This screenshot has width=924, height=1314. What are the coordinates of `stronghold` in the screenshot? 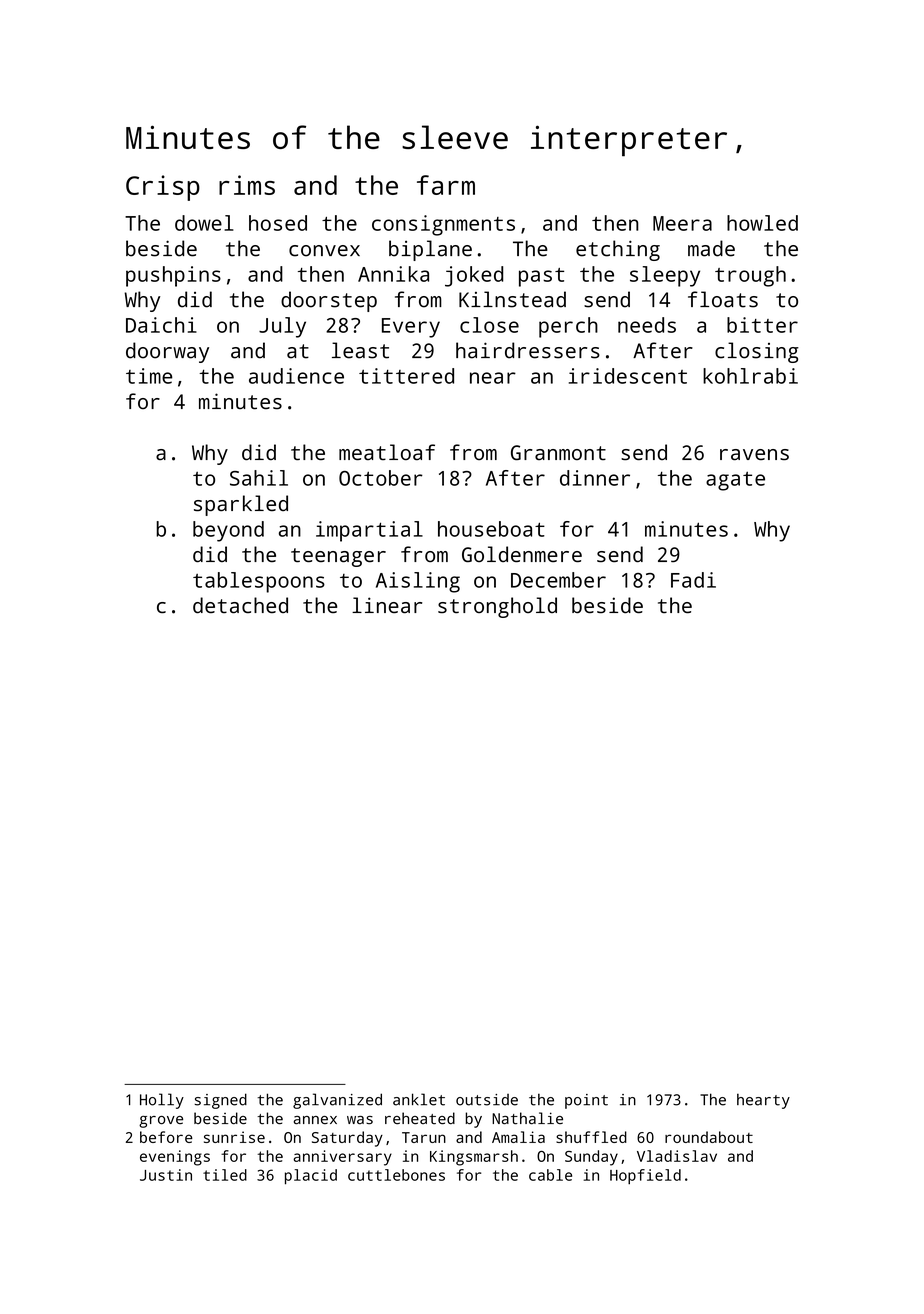 It's located at (497, 607).
